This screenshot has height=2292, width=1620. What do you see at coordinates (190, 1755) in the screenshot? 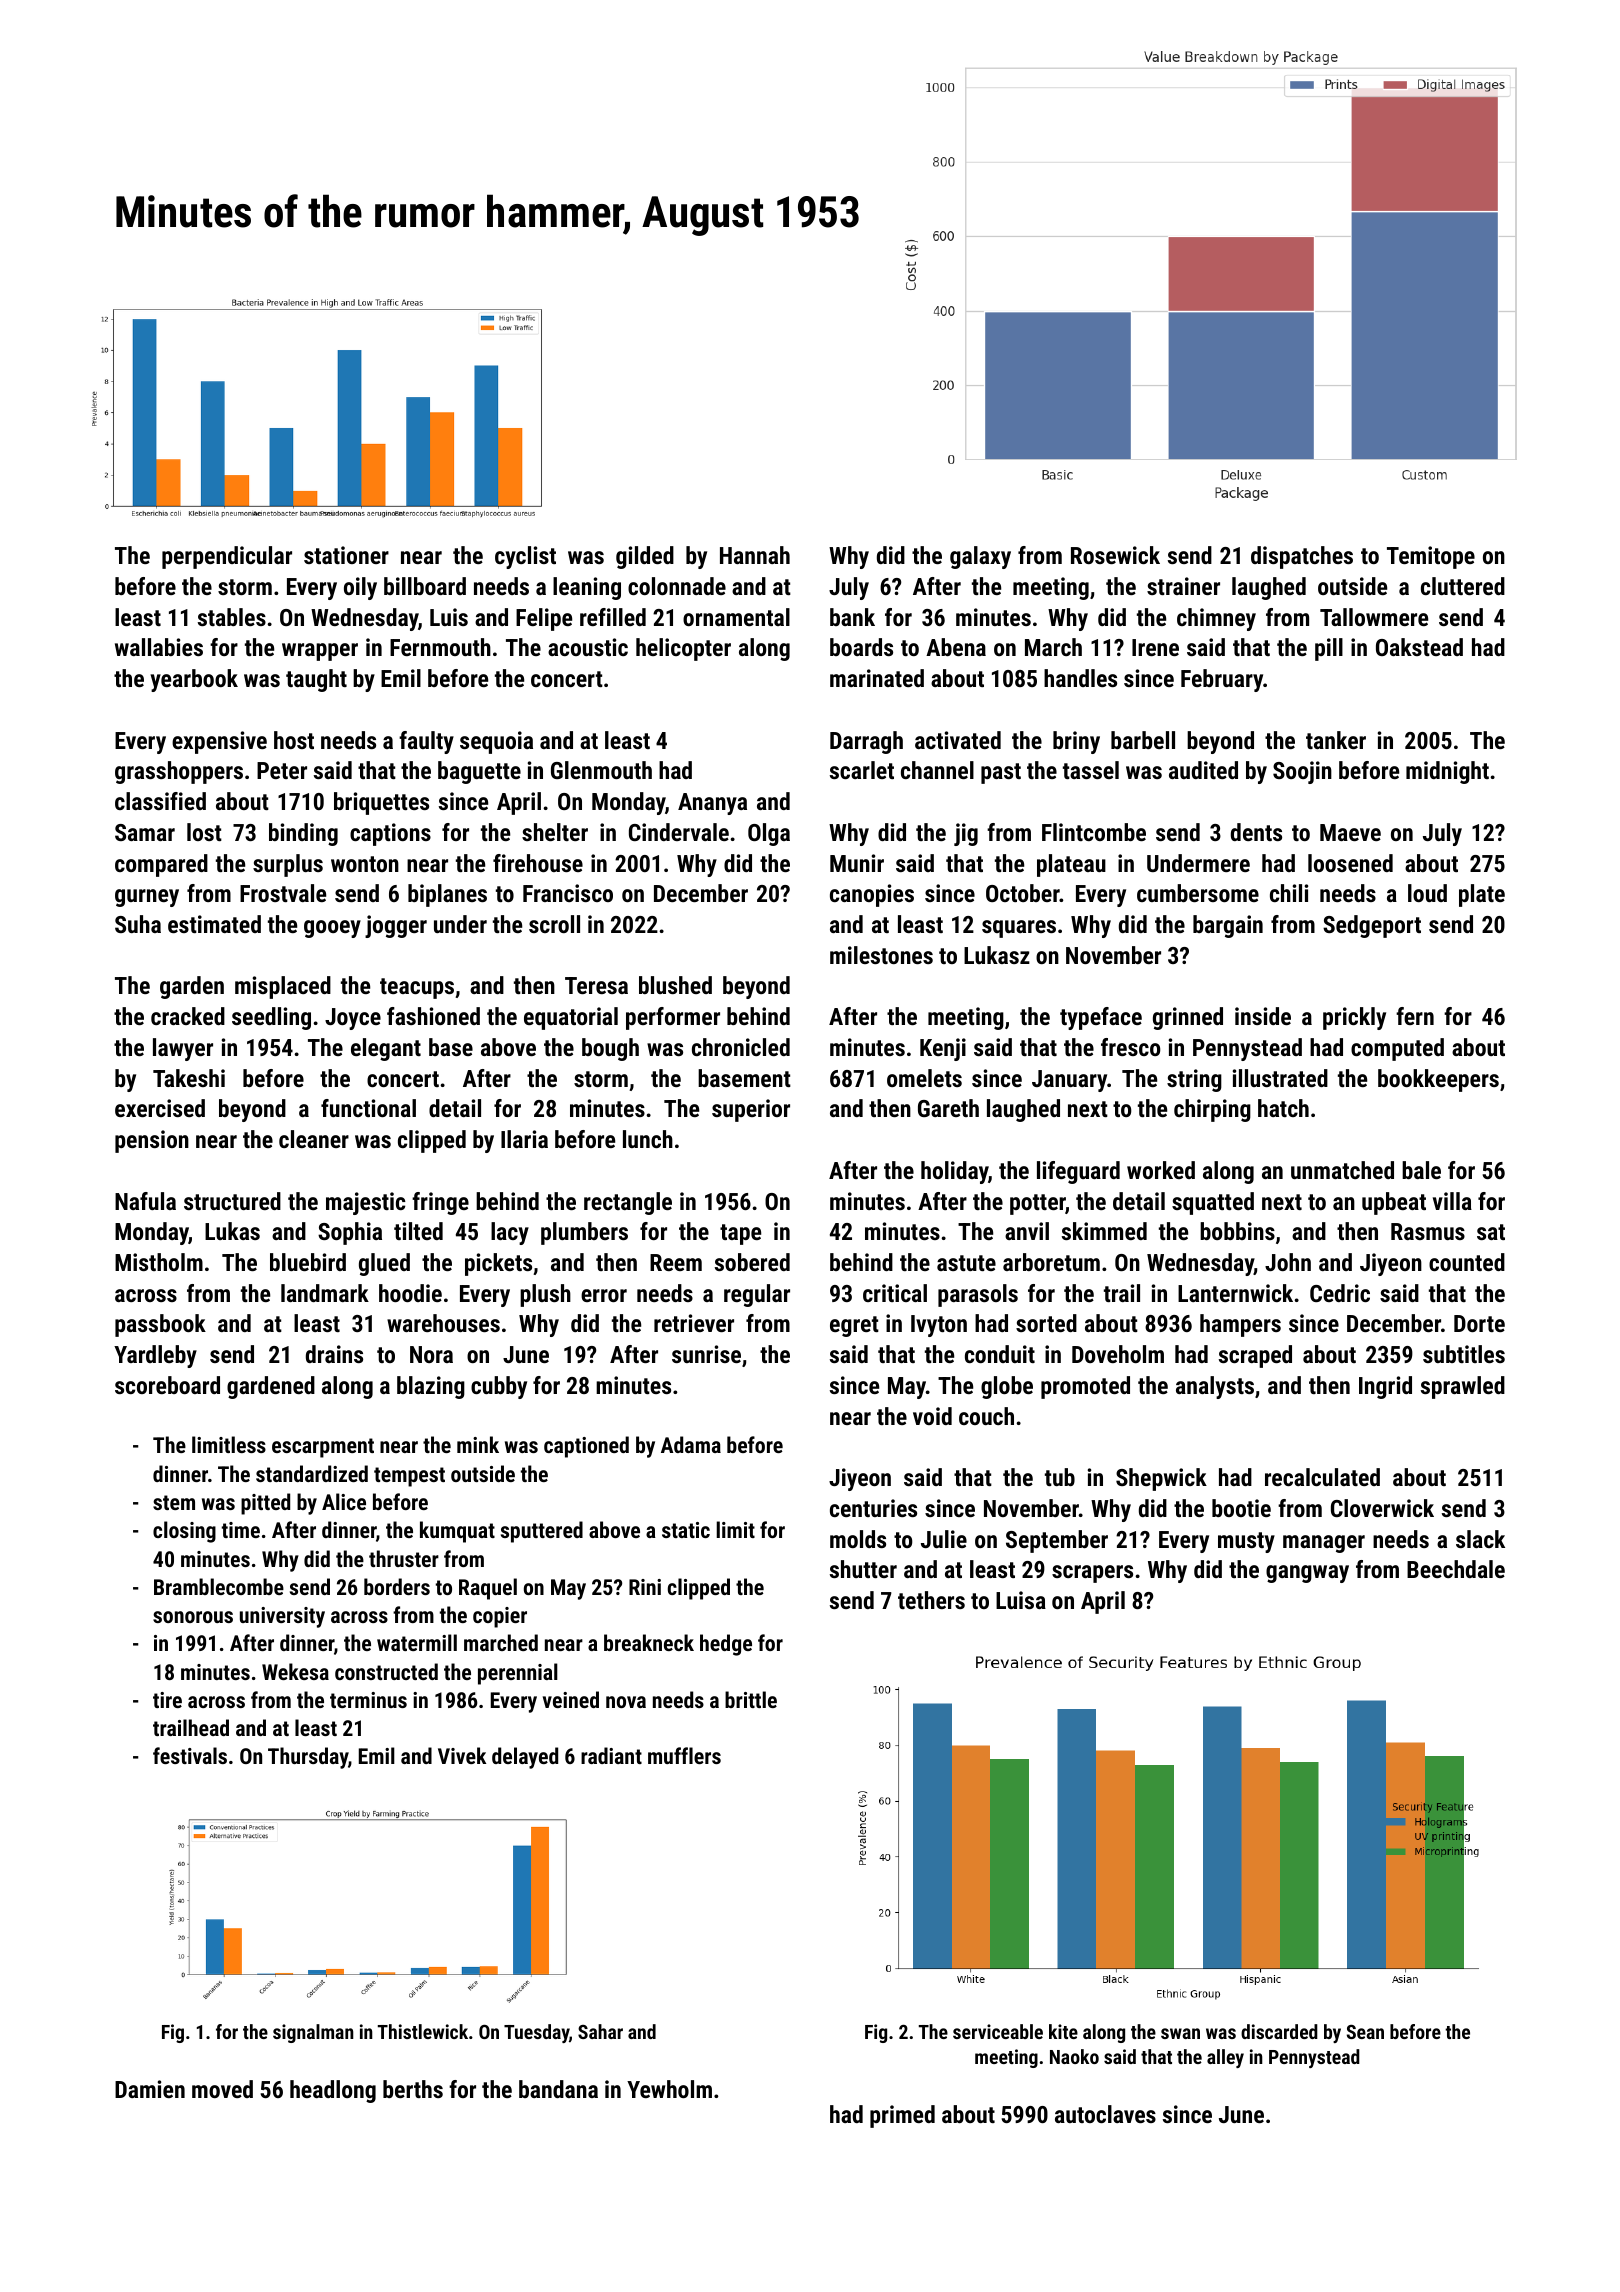
I see `festivals` at bounding box center [190, 1755].
